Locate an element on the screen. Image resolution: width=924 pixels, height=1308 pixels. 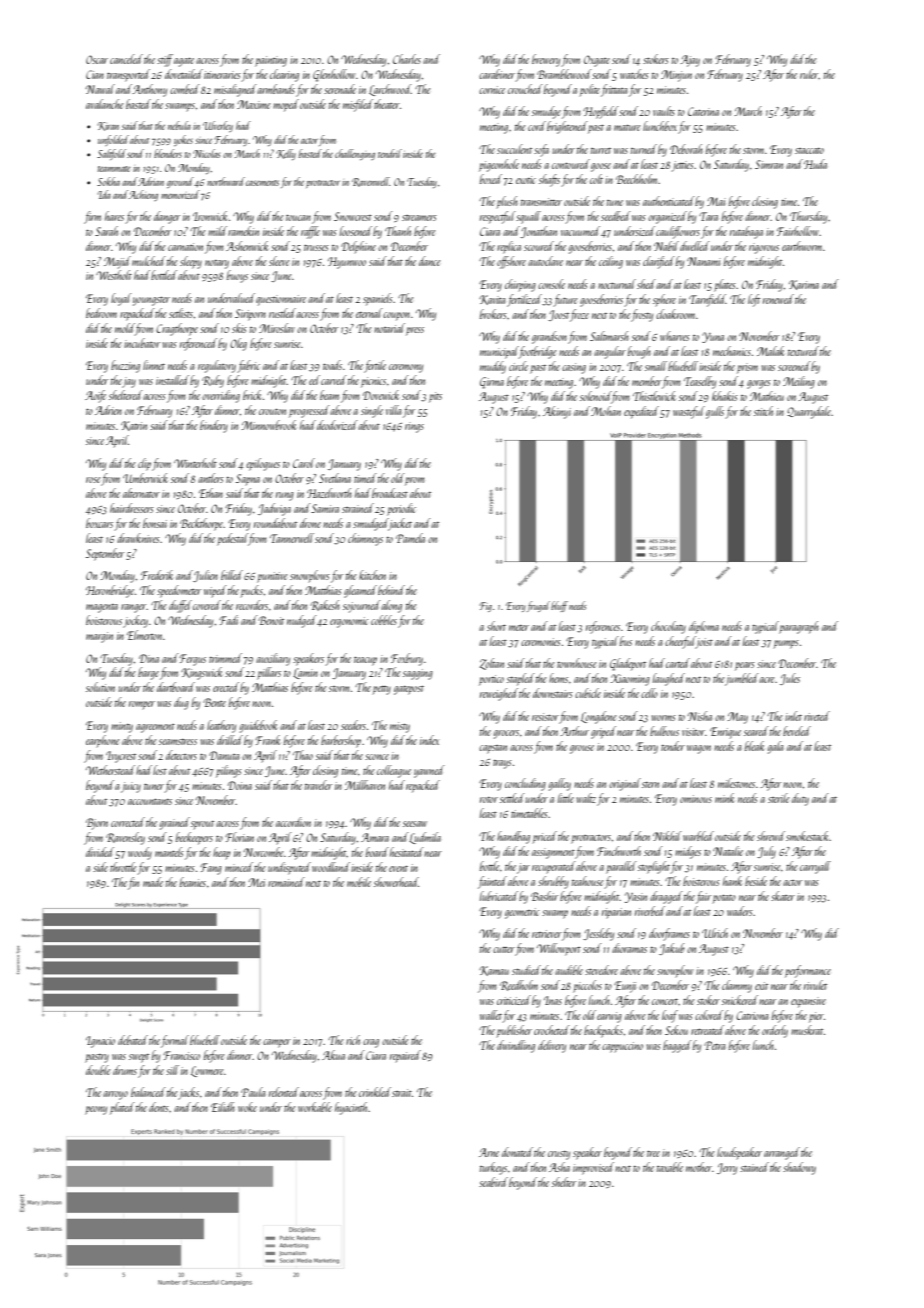
pumps is located at coordinates (786, 644).
